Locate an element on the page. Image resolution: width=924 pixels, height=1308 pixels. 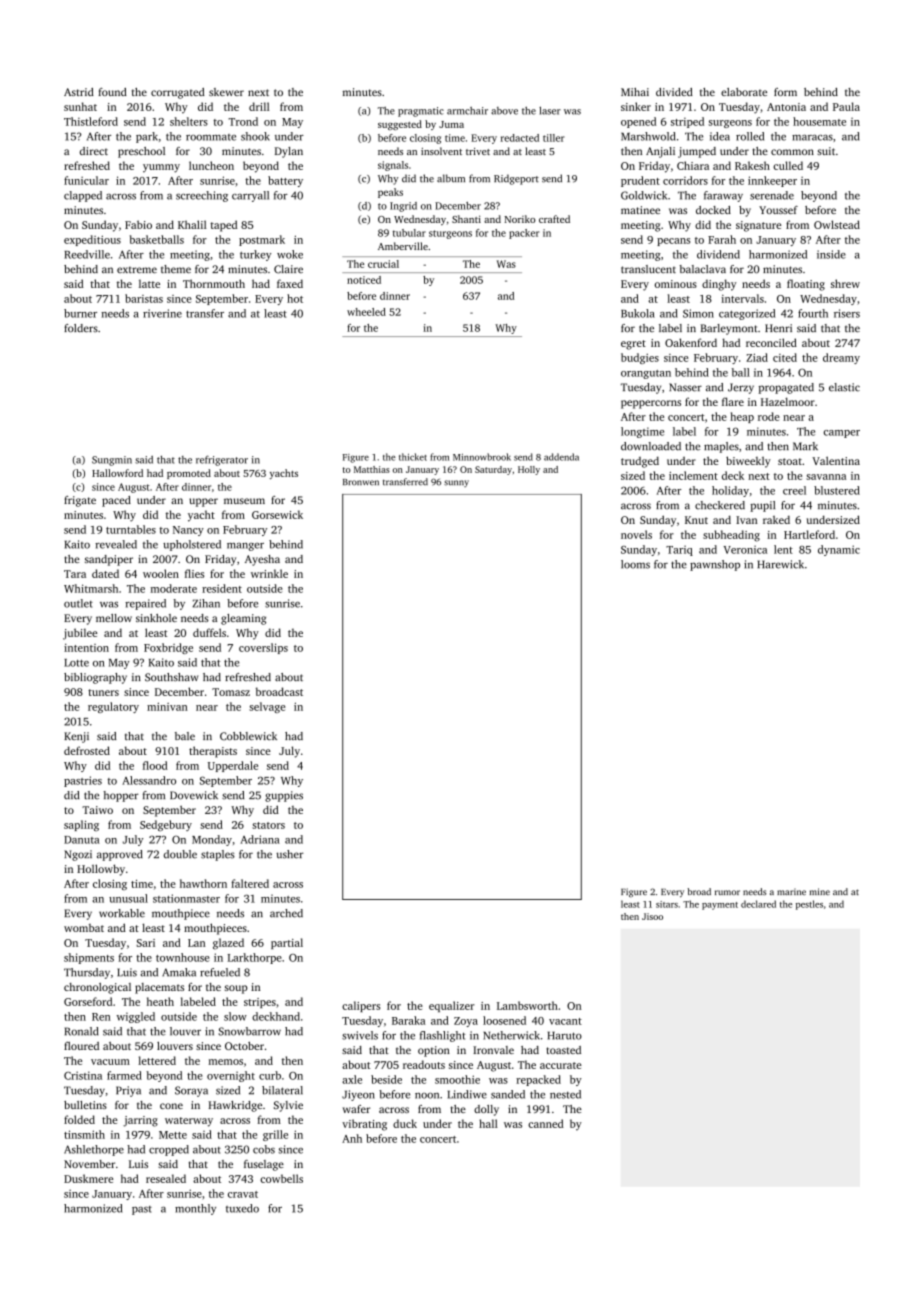
tuxedo is located at coordinates (242, 1208).
